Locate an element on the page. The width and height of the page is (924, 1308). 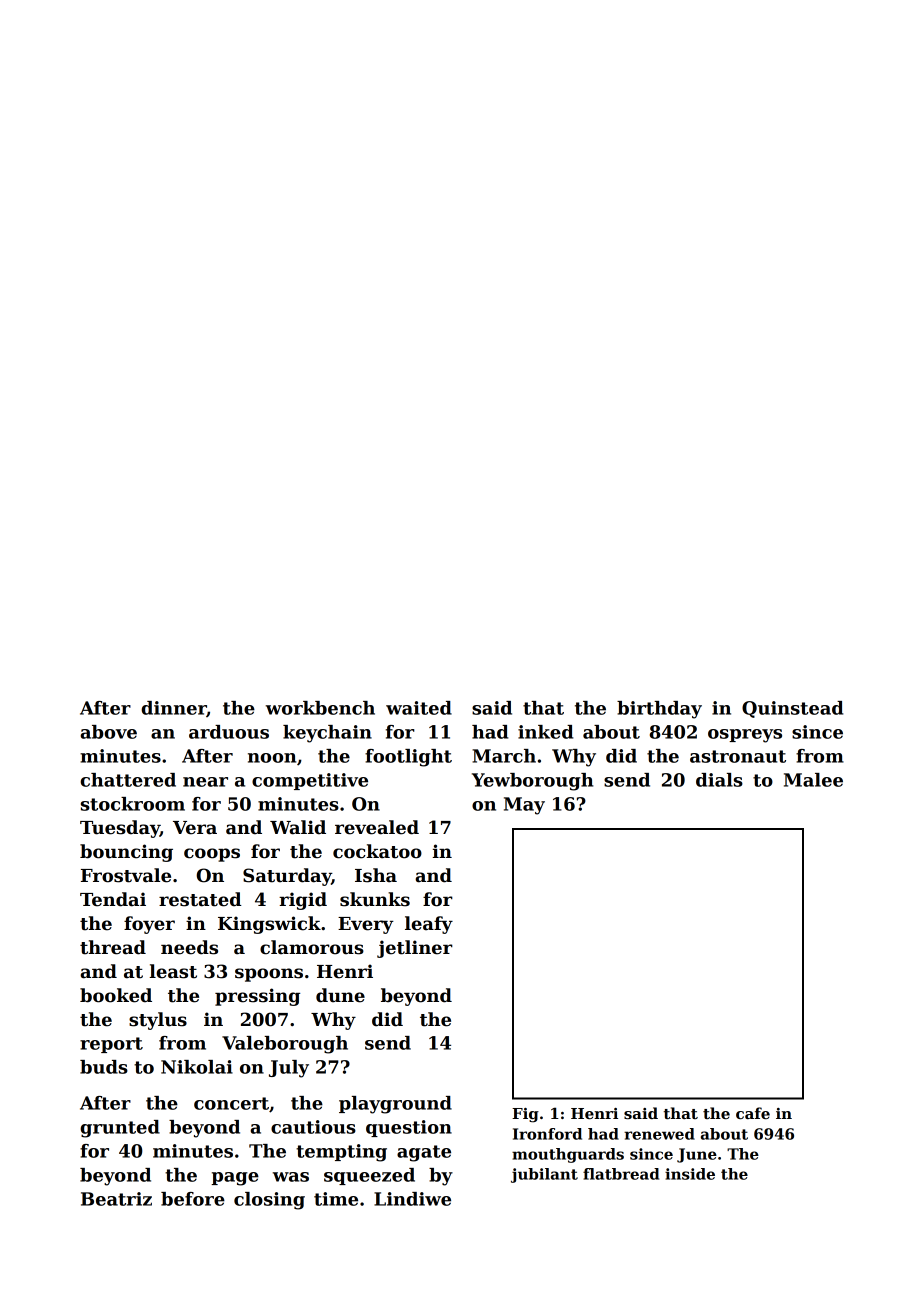
cafe is located at coordinates (753, 1113).
